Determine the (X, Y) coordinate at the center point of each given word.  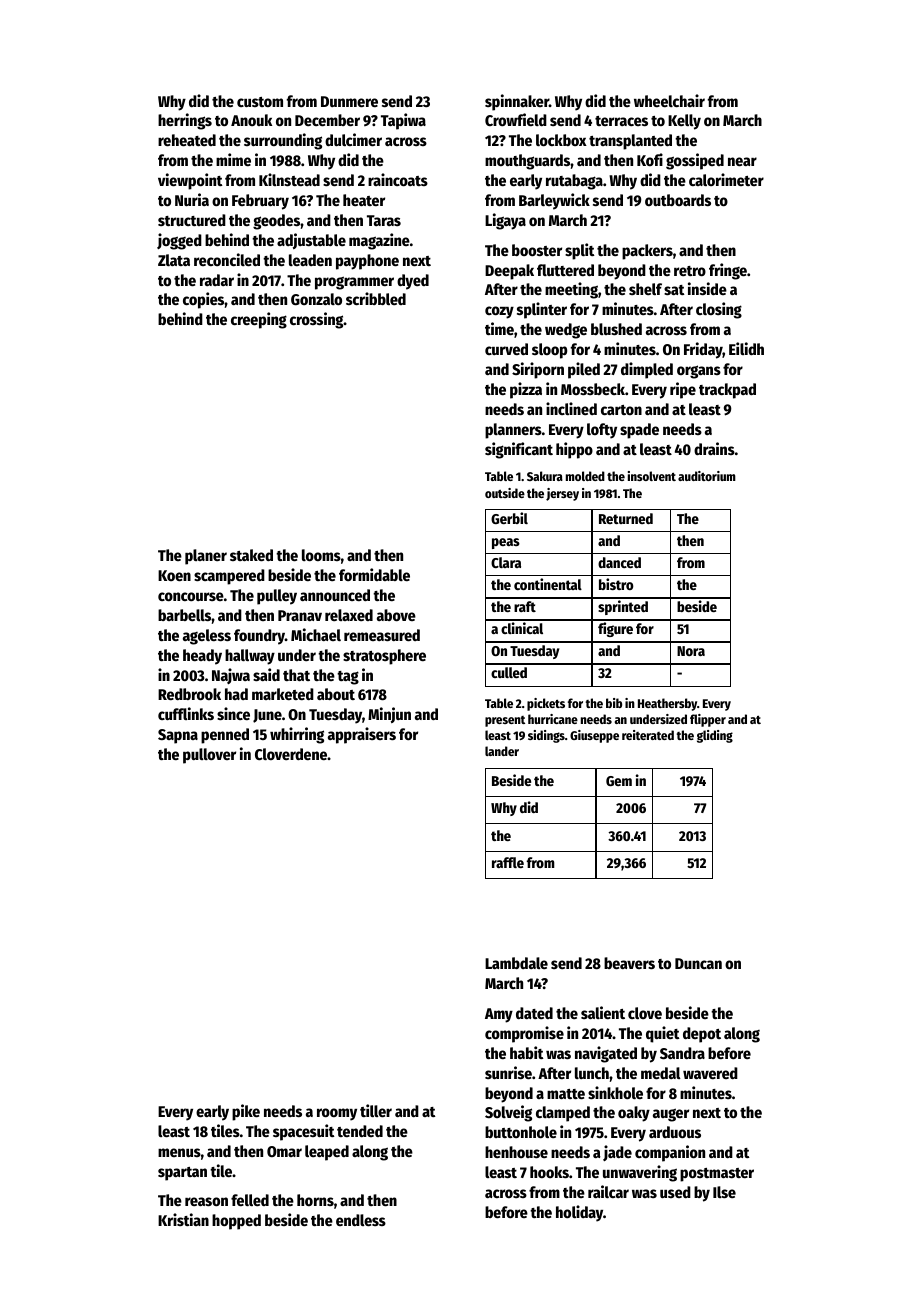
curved (506, 349)
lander (502, 751)
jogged (179, 241)
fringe (728, 271)
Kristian (183, 1219)
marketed (283, 694)
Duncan (698, 963)
